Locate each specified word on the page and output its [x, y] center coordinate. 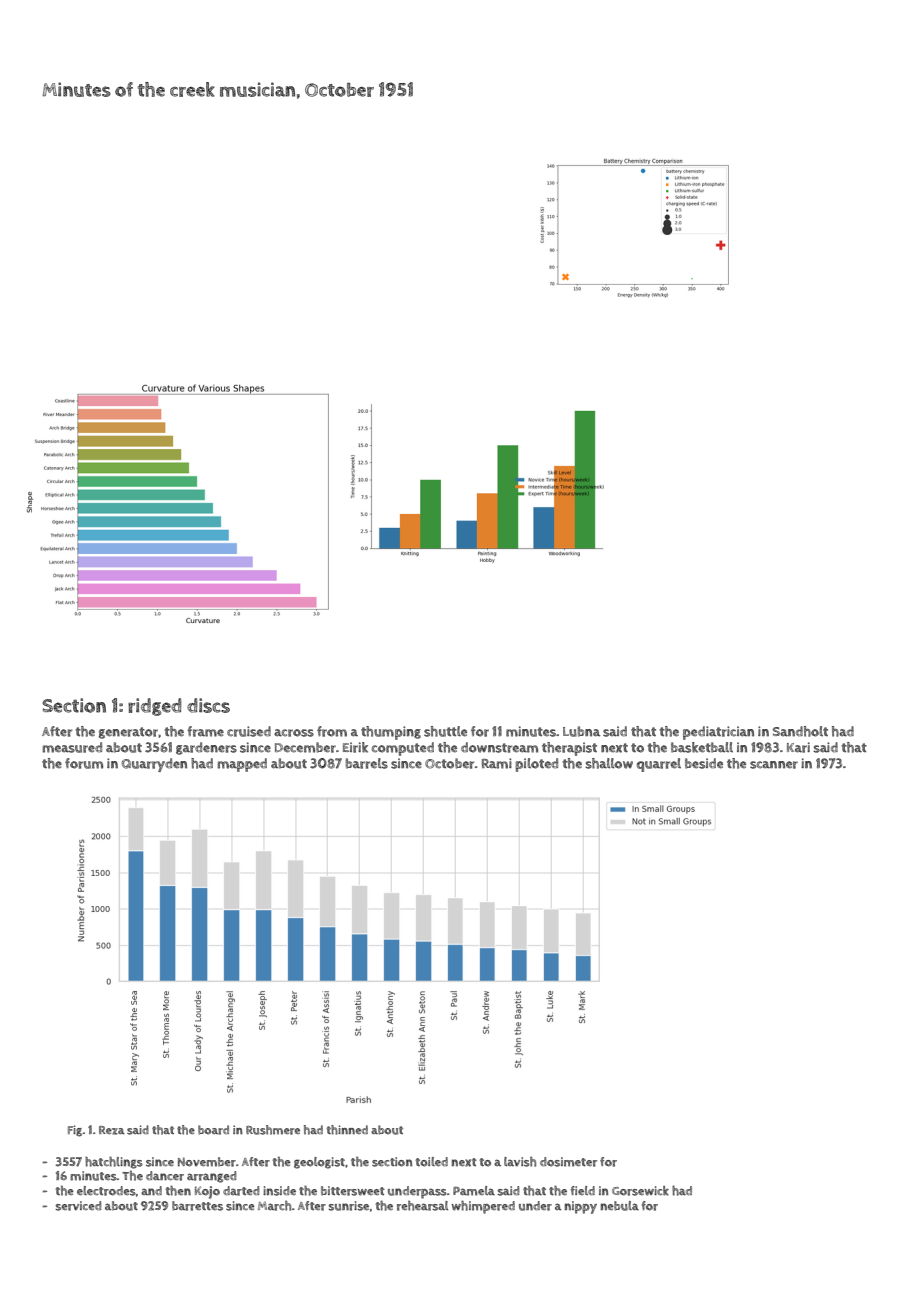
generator [128, 733]
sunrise [348, 1206]
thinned [347, 1130]
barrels [367, 763]
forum [84, 763]
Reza [112, 1130]
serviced [78, 1206]
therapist [569, 749]
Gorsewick [640, 1191]
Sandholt [800, 731]
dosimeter [568, 1162]
